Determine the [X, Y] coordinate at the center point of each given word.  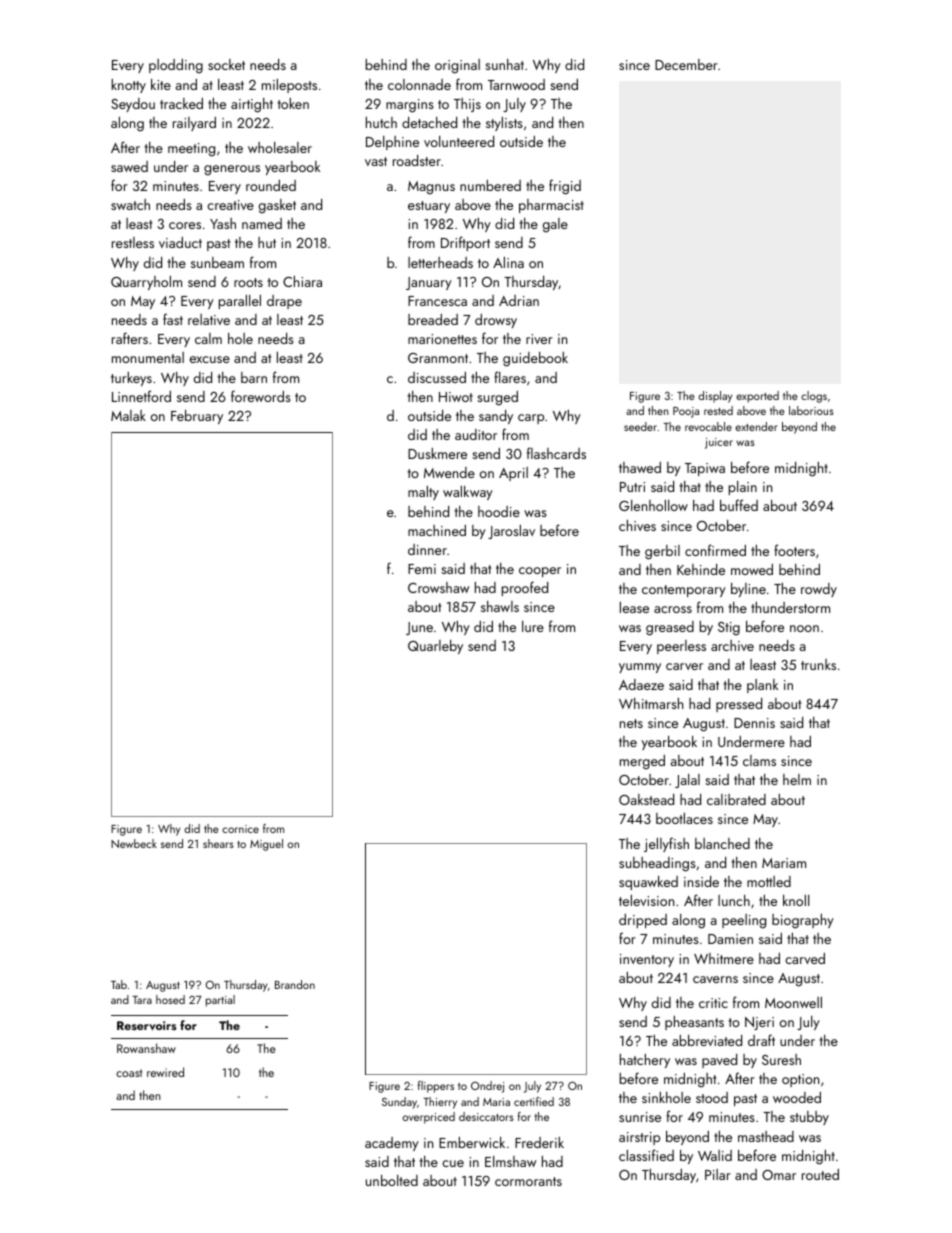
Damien [730, 939]
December [686, 64]
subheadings [657, 864]
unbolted [392, 1180]
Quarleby [435, 647]
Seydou [133, 105]
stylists [504, 124]
